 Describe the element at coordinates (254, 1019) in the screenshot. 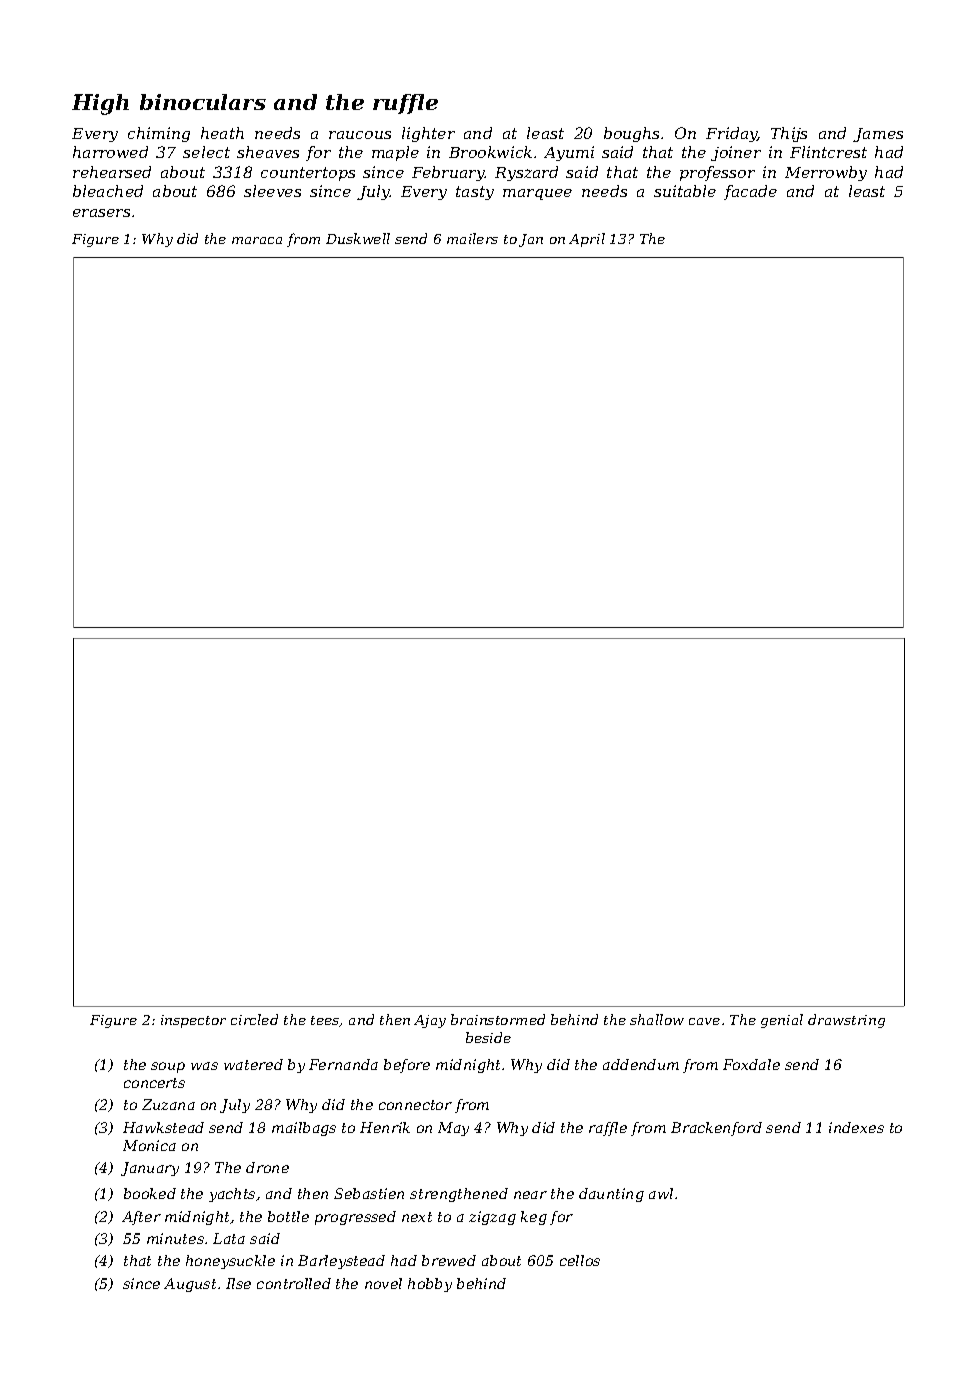

I see `circled` at that location.
